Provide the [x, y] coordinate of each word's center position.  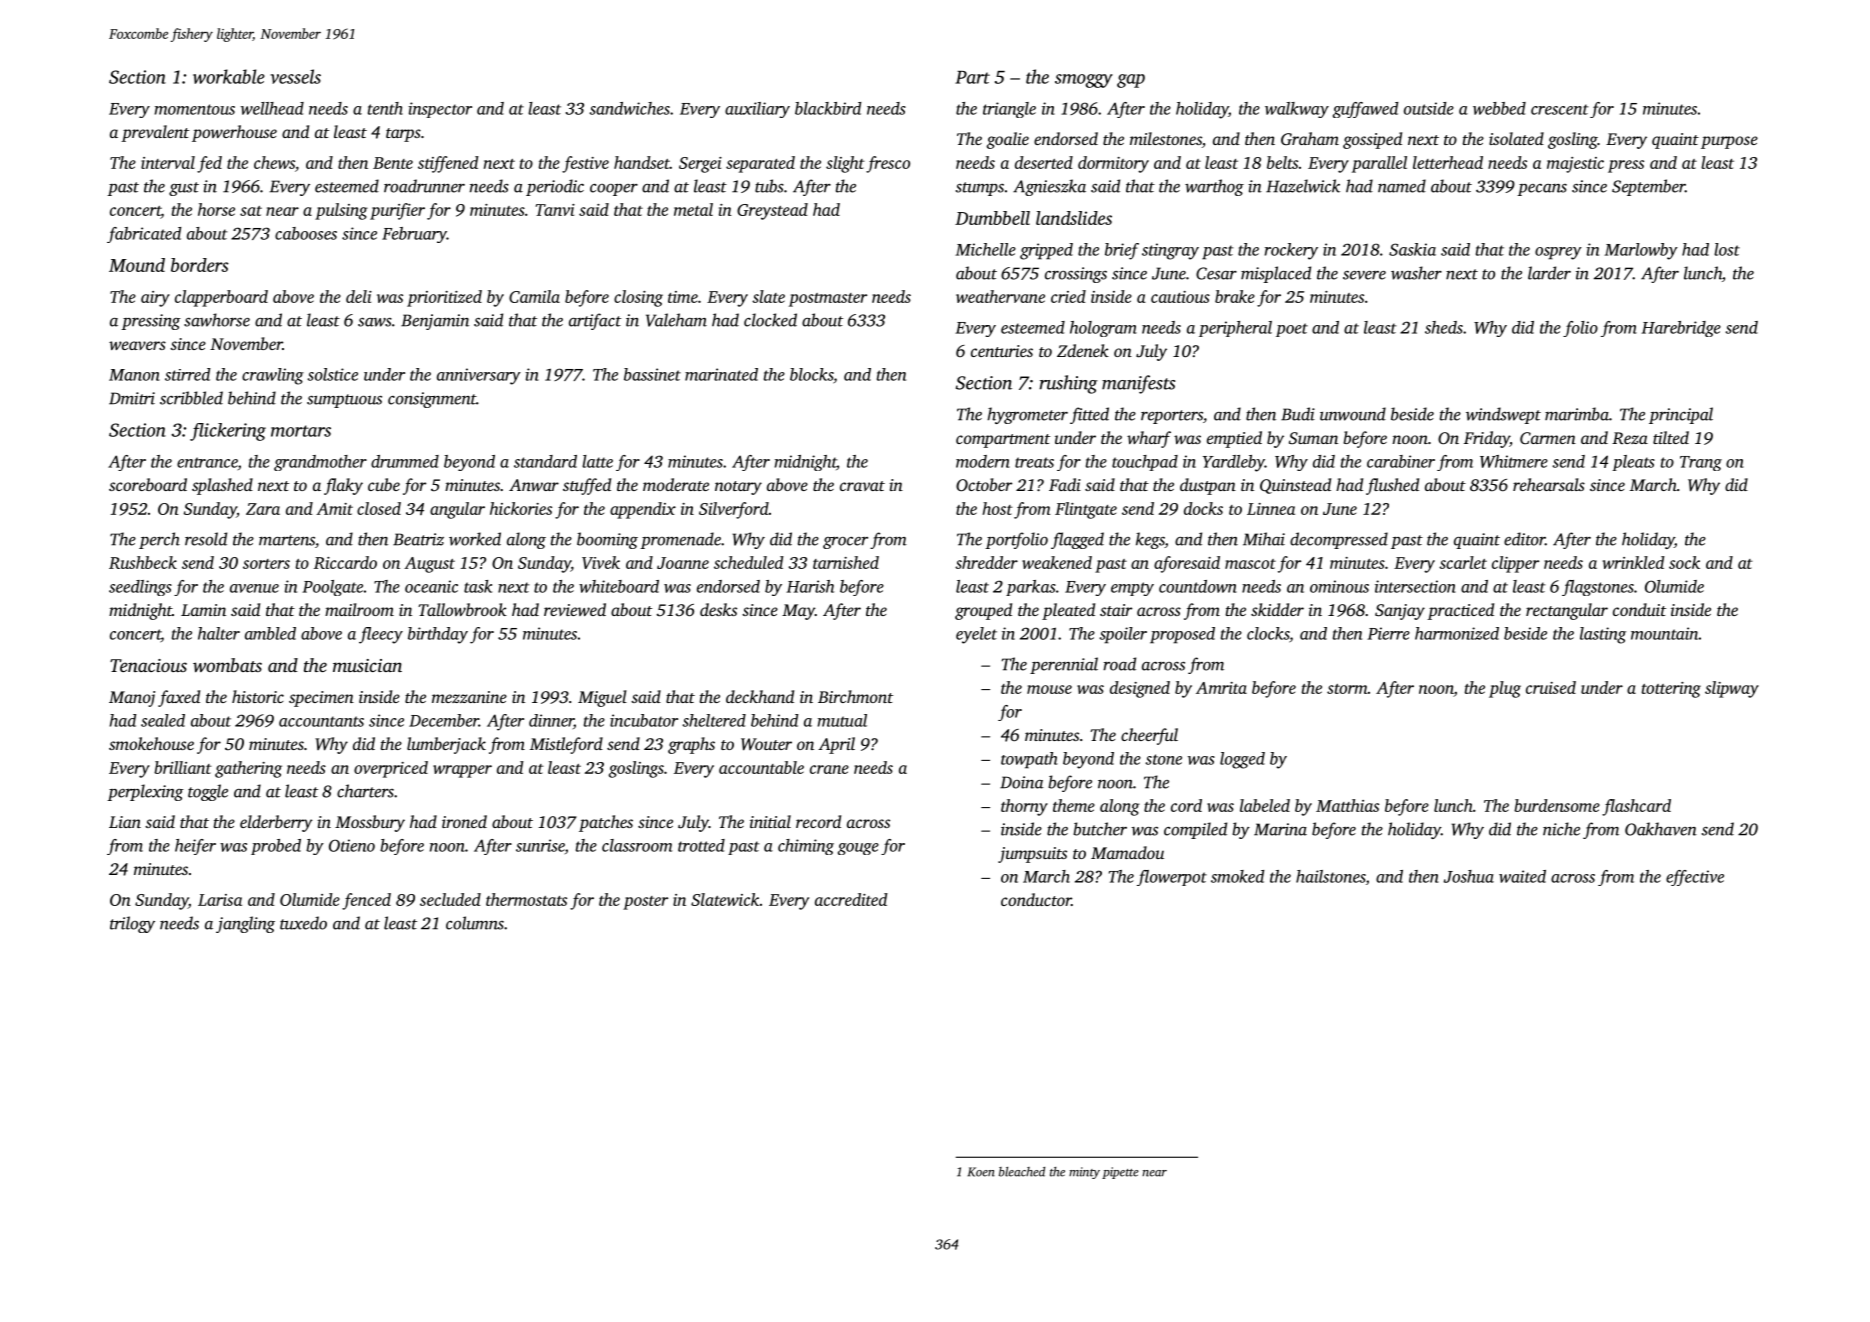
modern [983, 461]
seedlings [140, 588]
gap [1131, 81]
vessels [296, 76]
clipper [1515, 564]
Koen [981, 1172]
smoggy [1084, 81]
